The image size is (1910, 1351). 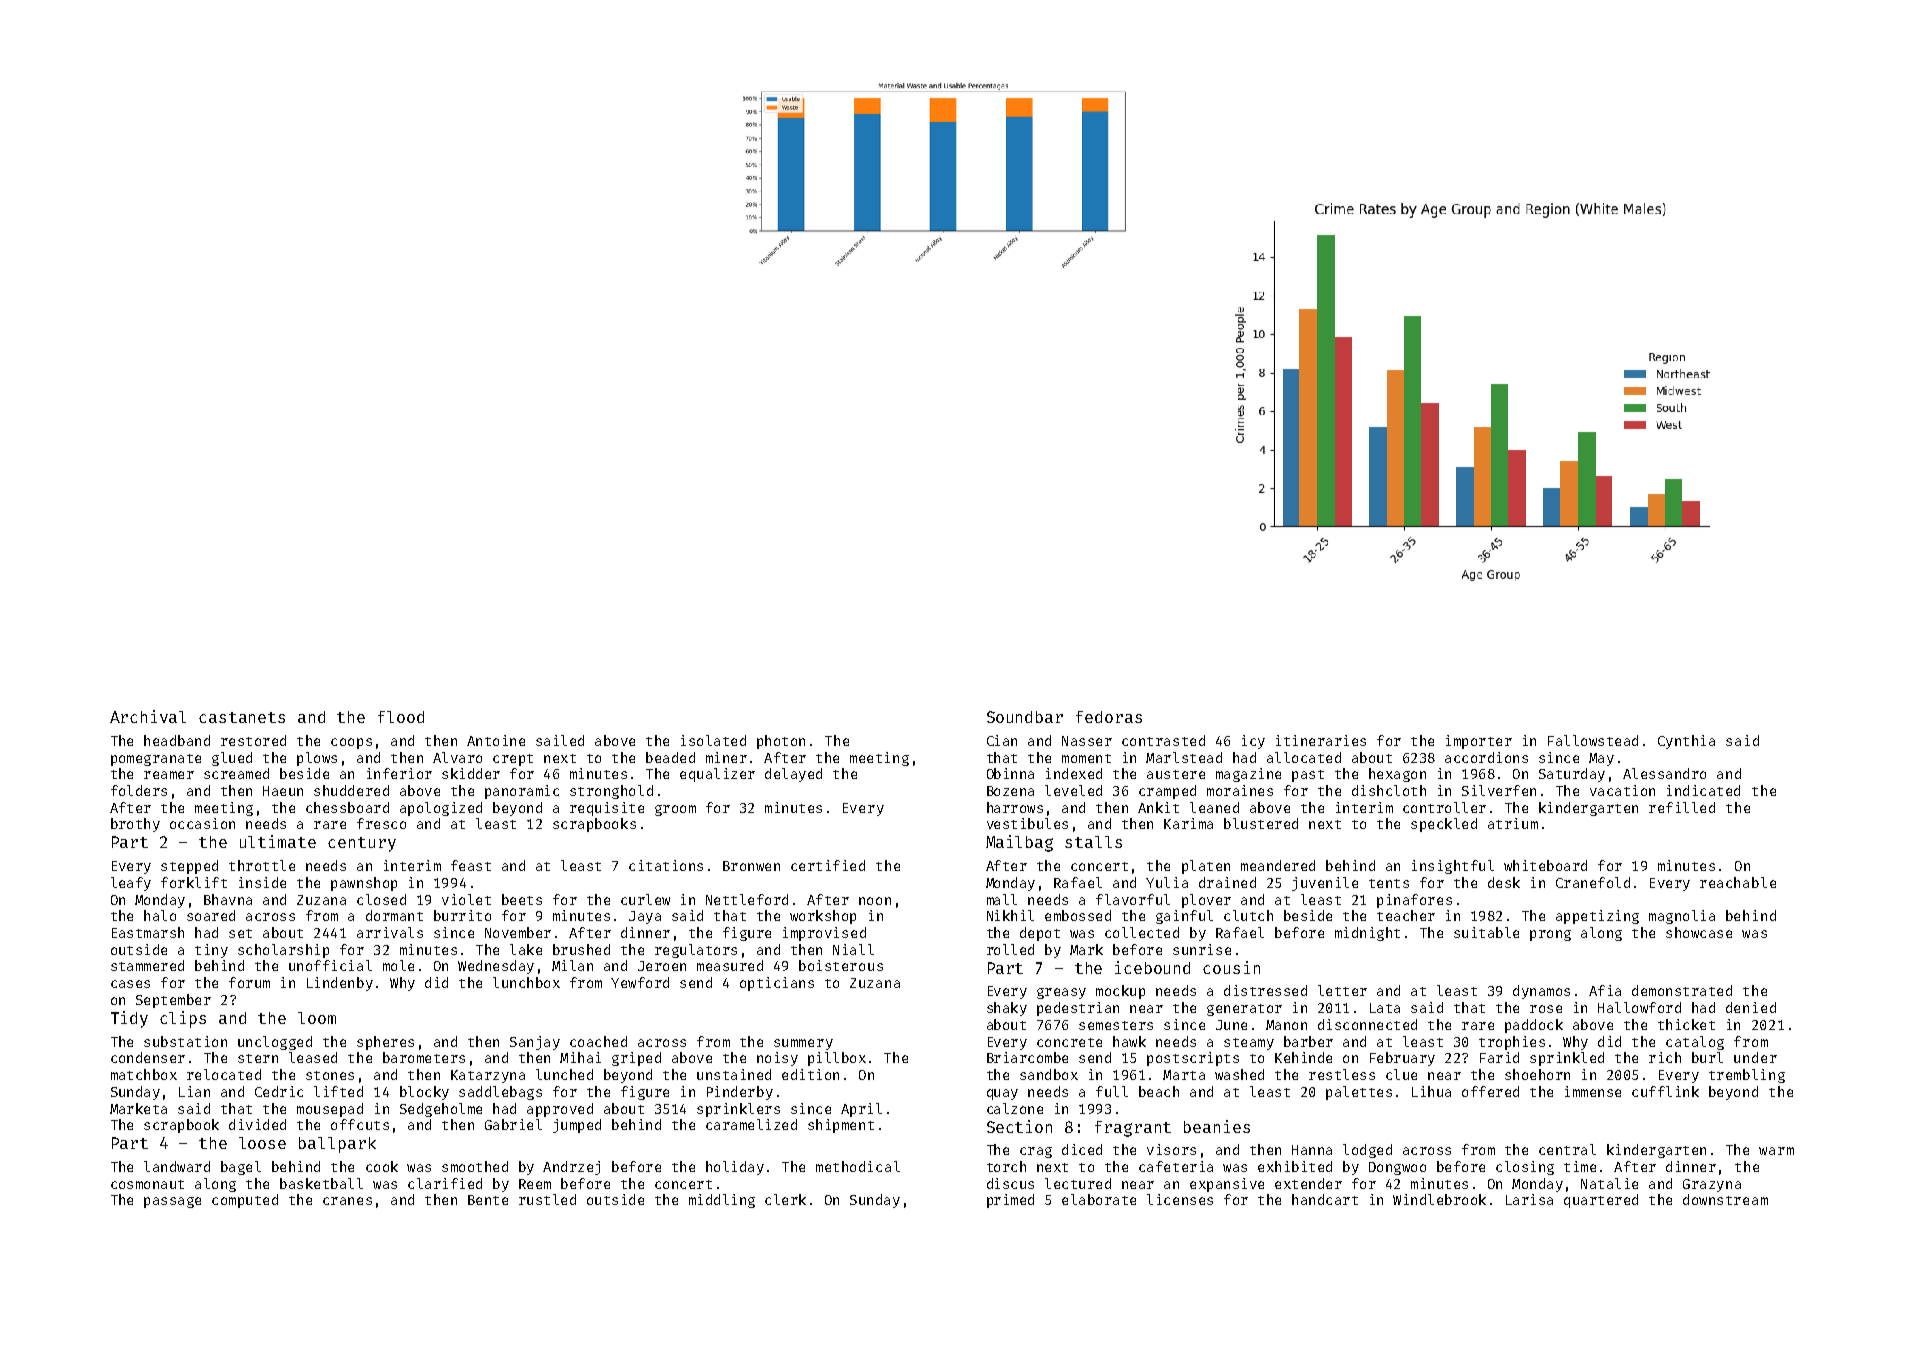 What do you see at coordinates (401, 717) in the page?
I see `flood` at bounding box center [401, 717].
